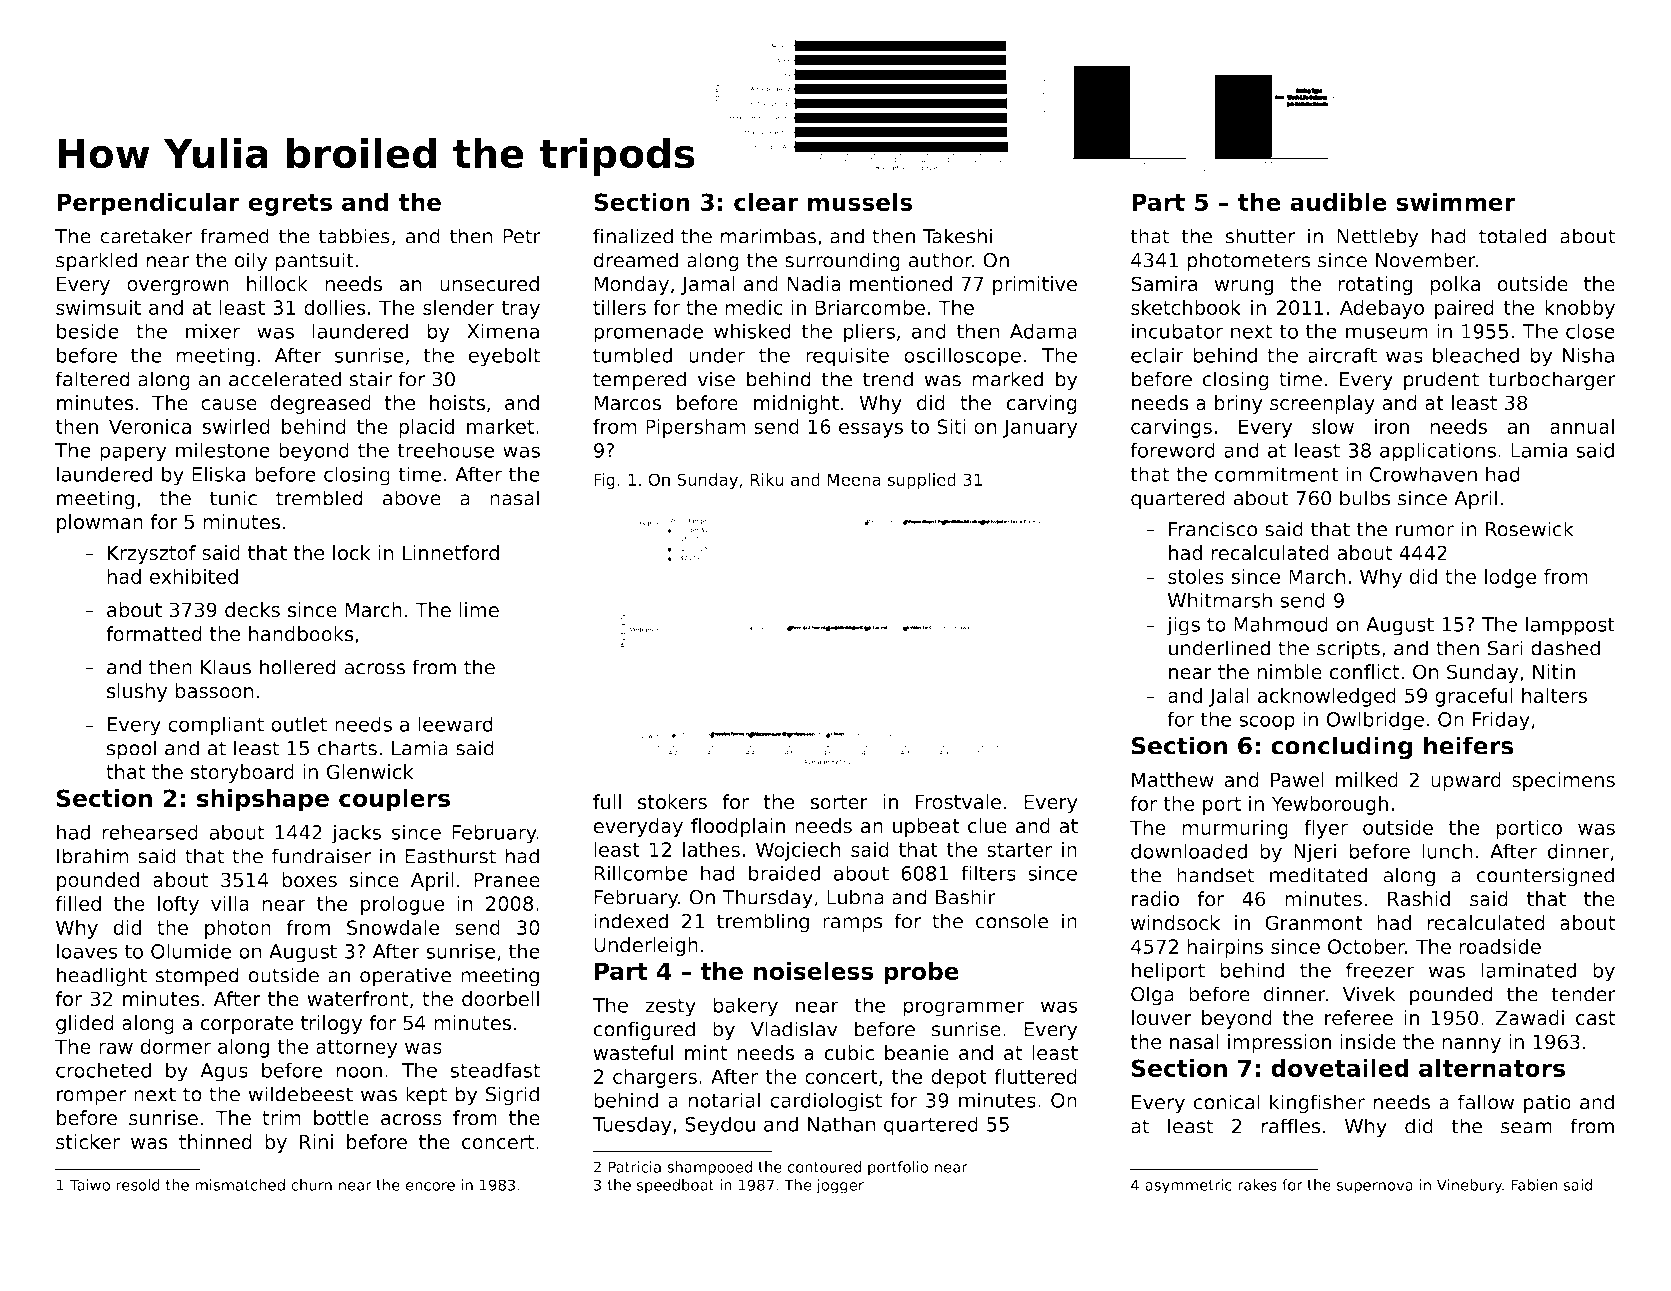 This screenshot has width=1671, height=1291. I want to click on encore, so click(430, 1186).
